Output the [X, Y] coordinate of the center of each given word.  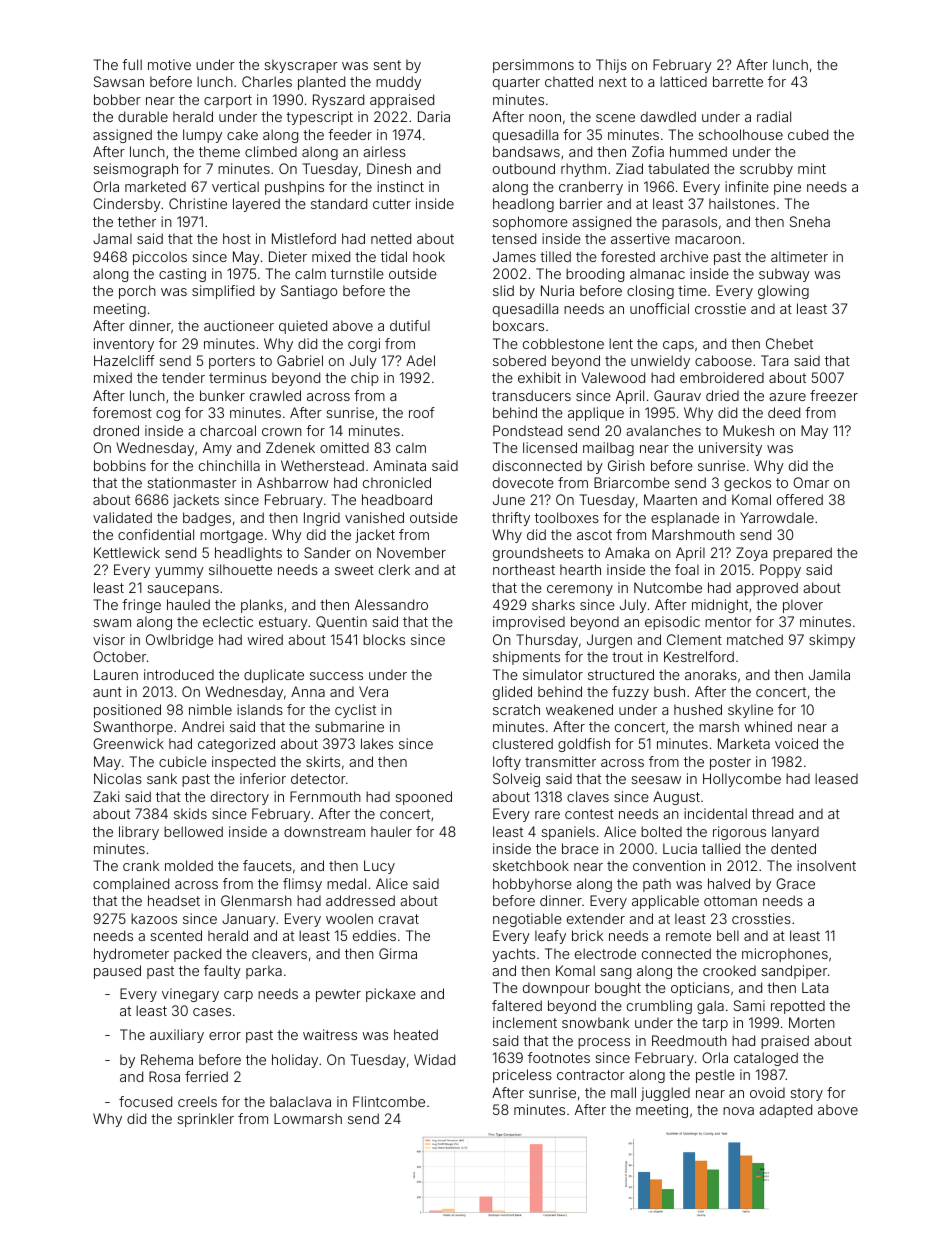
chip [365, 379]
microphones [785, 955]
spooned [423, 798]
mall [623, 1092]
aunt [107, 692]
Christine [198, 203]
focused [145, 1101]
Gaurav [677, 395]
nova [738, 1111]
